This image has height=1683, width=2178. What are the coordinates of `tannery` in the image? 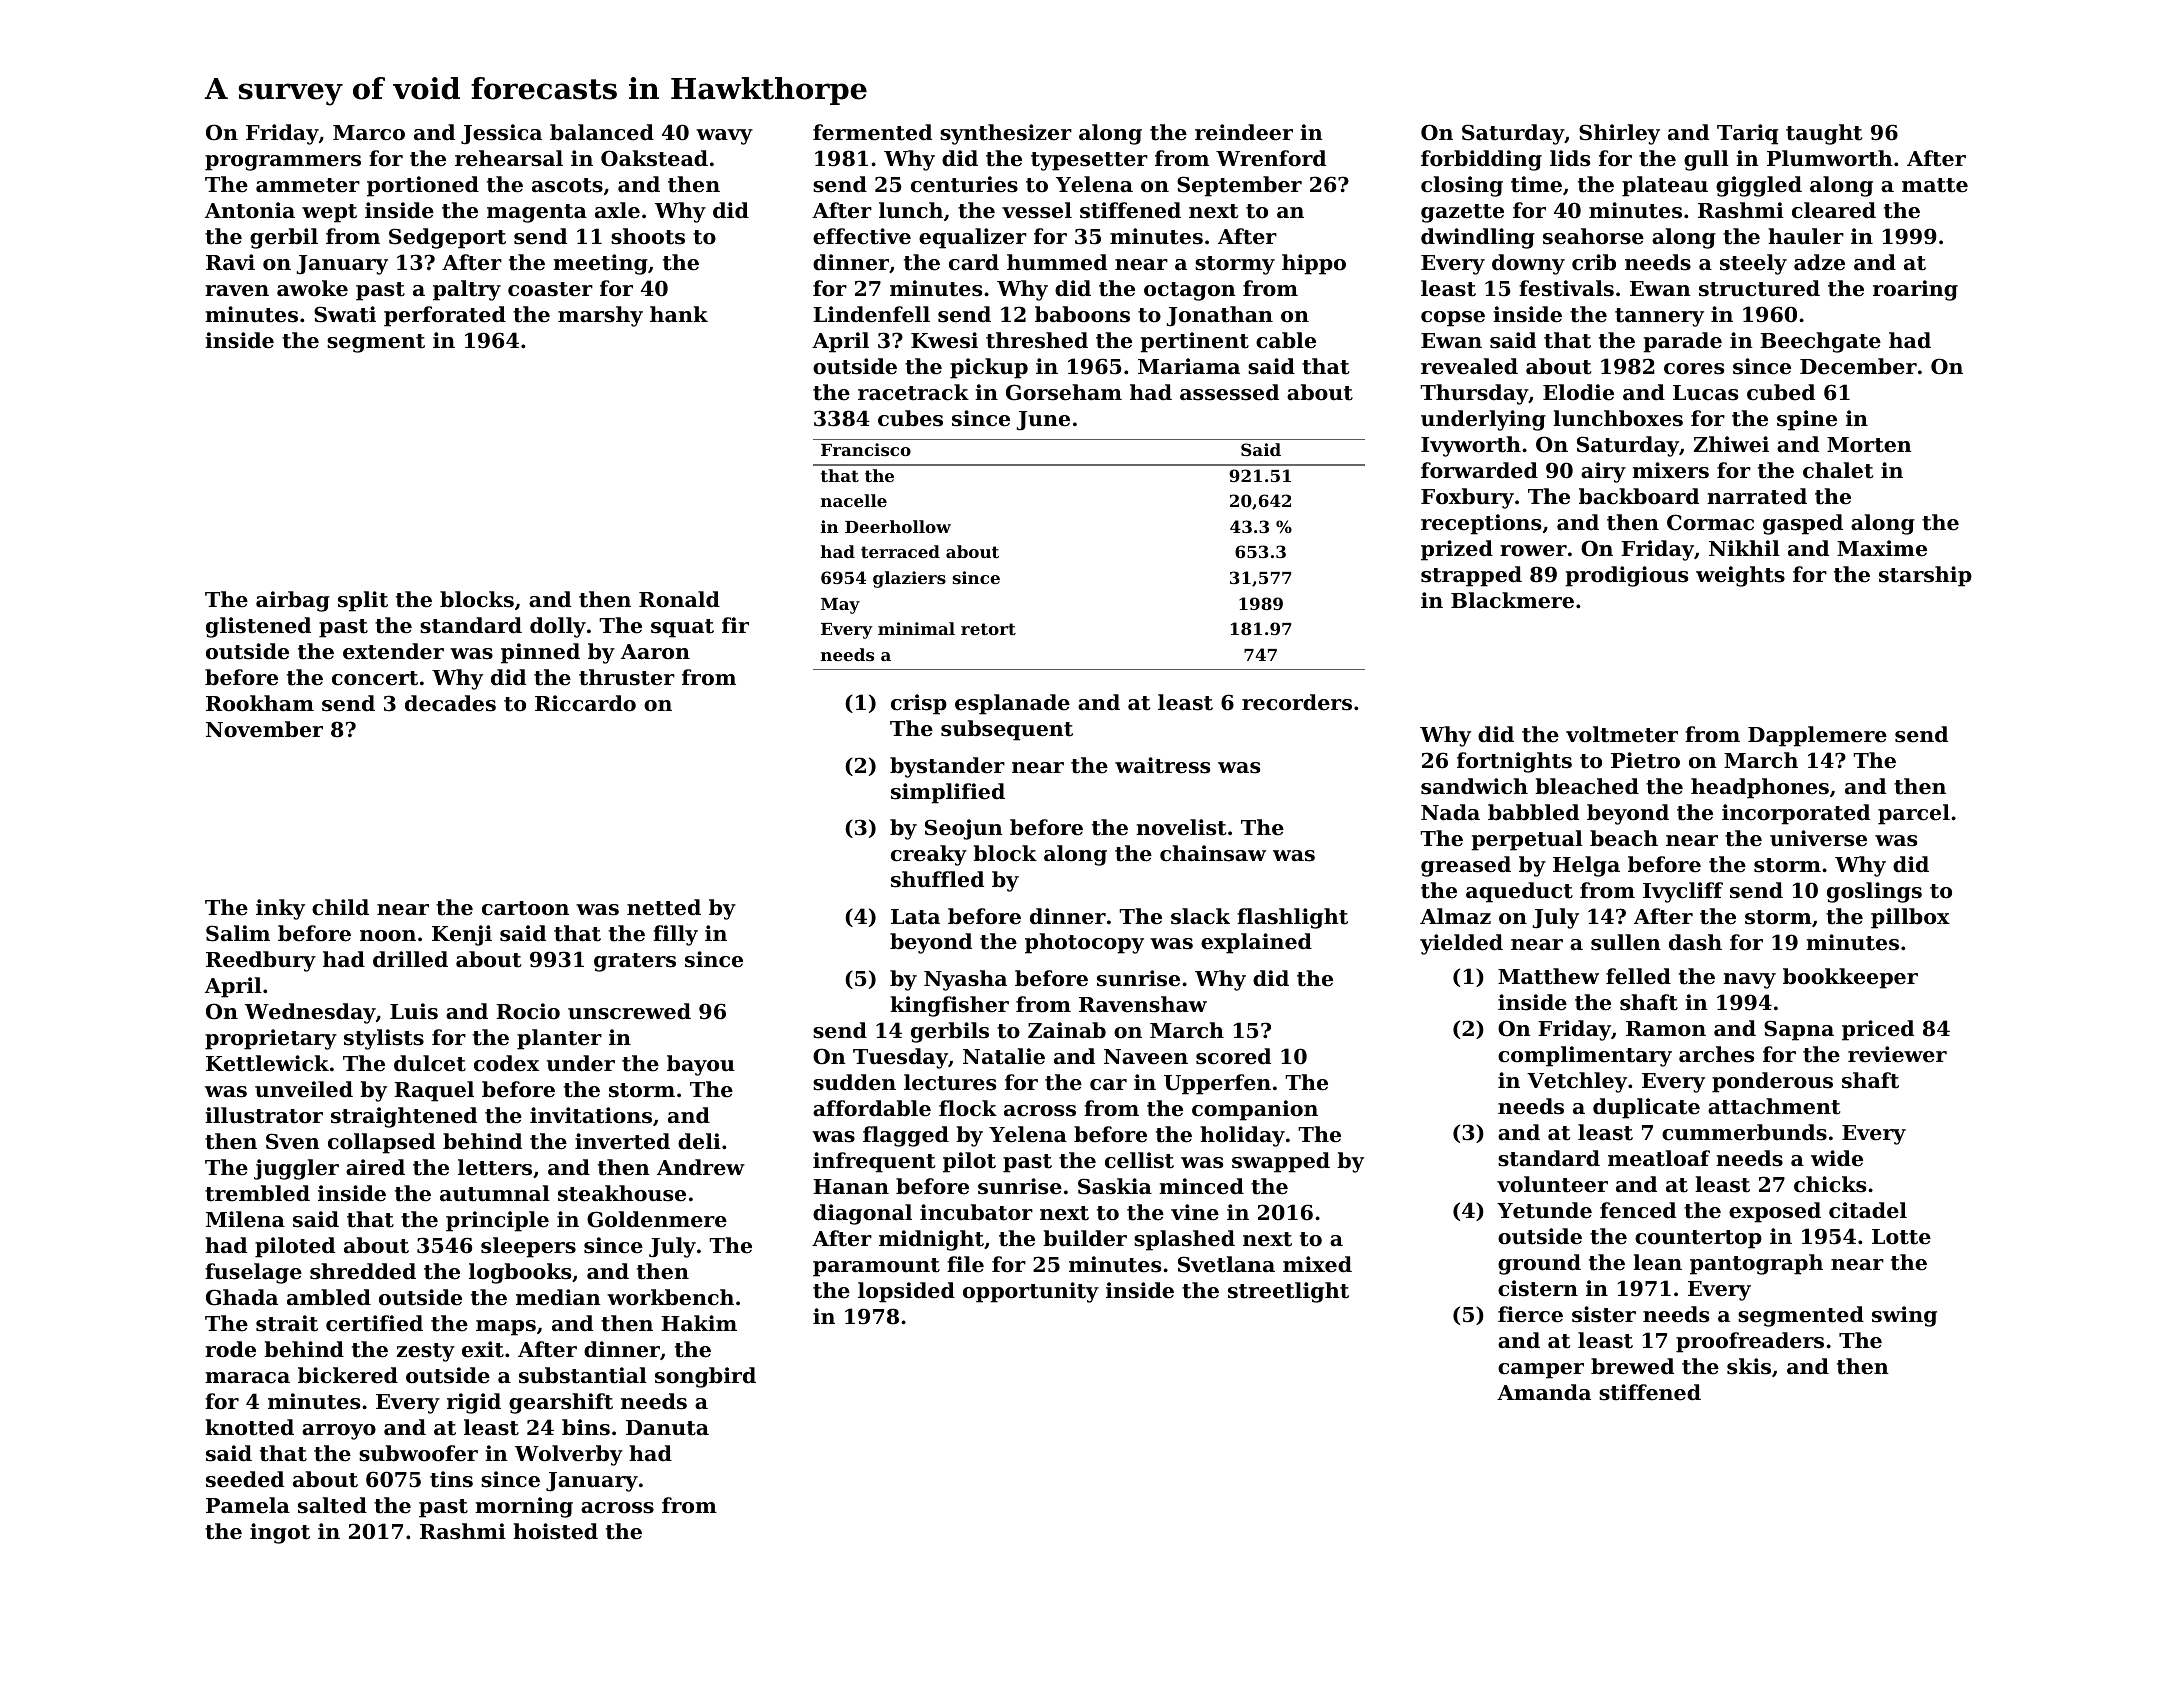 It's located at (1659, 317).
